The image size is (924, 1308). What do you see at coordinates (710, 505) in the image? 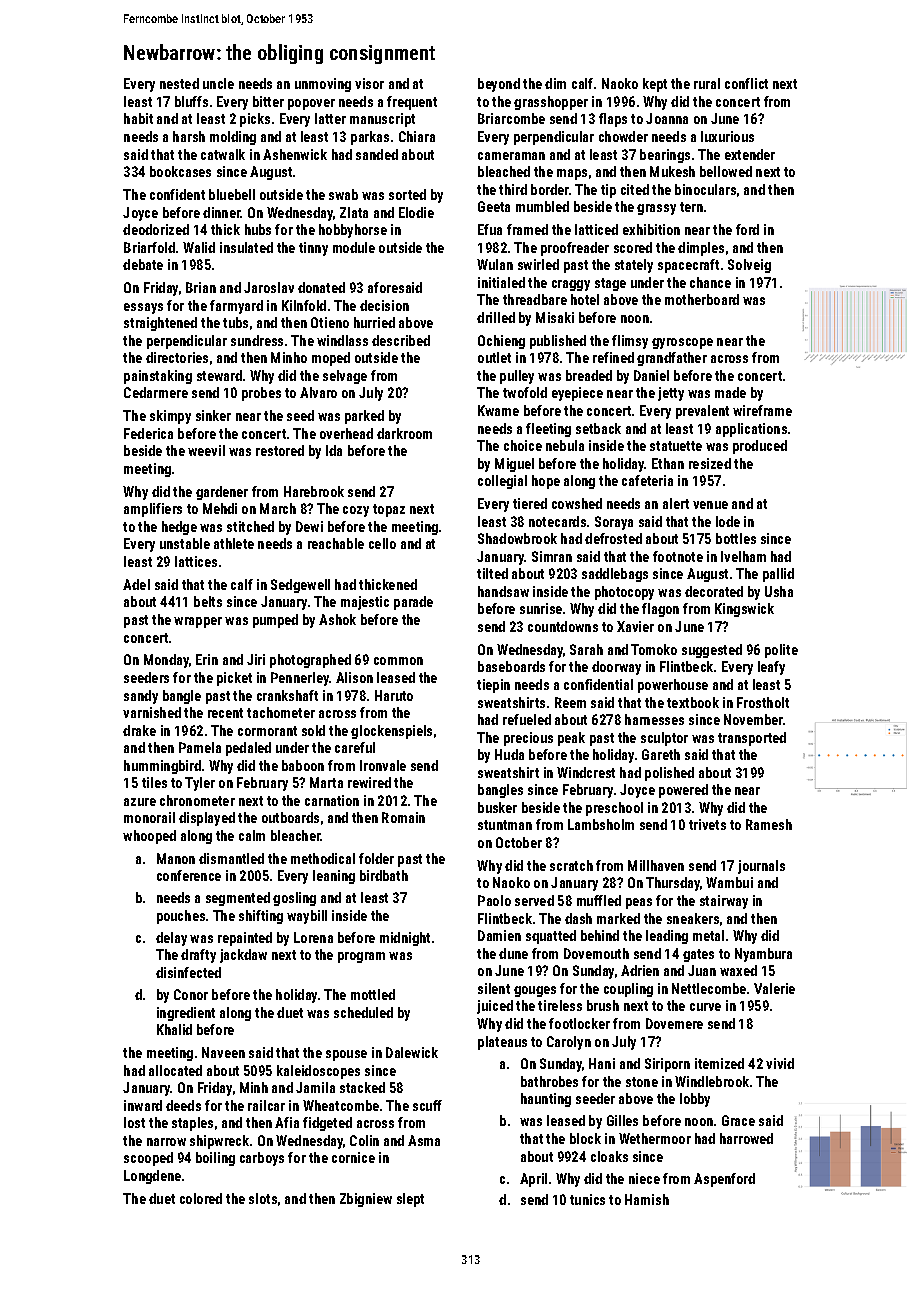
I see `venue` at bounding box center [710, 505].
